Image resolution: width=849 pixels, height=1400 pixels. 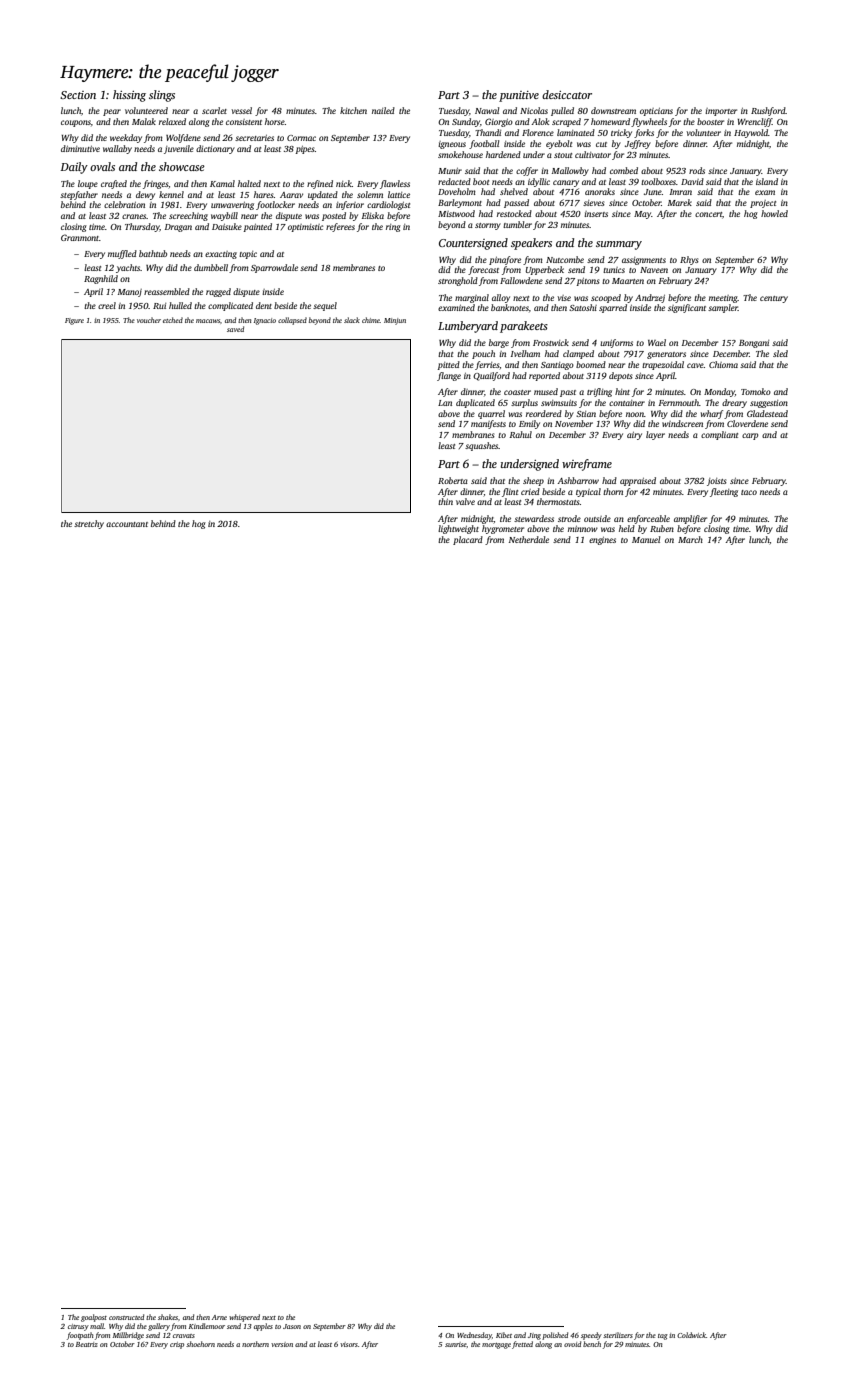 What do you see at coordinates (445, 501) in the screenshot?
I see `thin` at bounding box center [445, 501].
